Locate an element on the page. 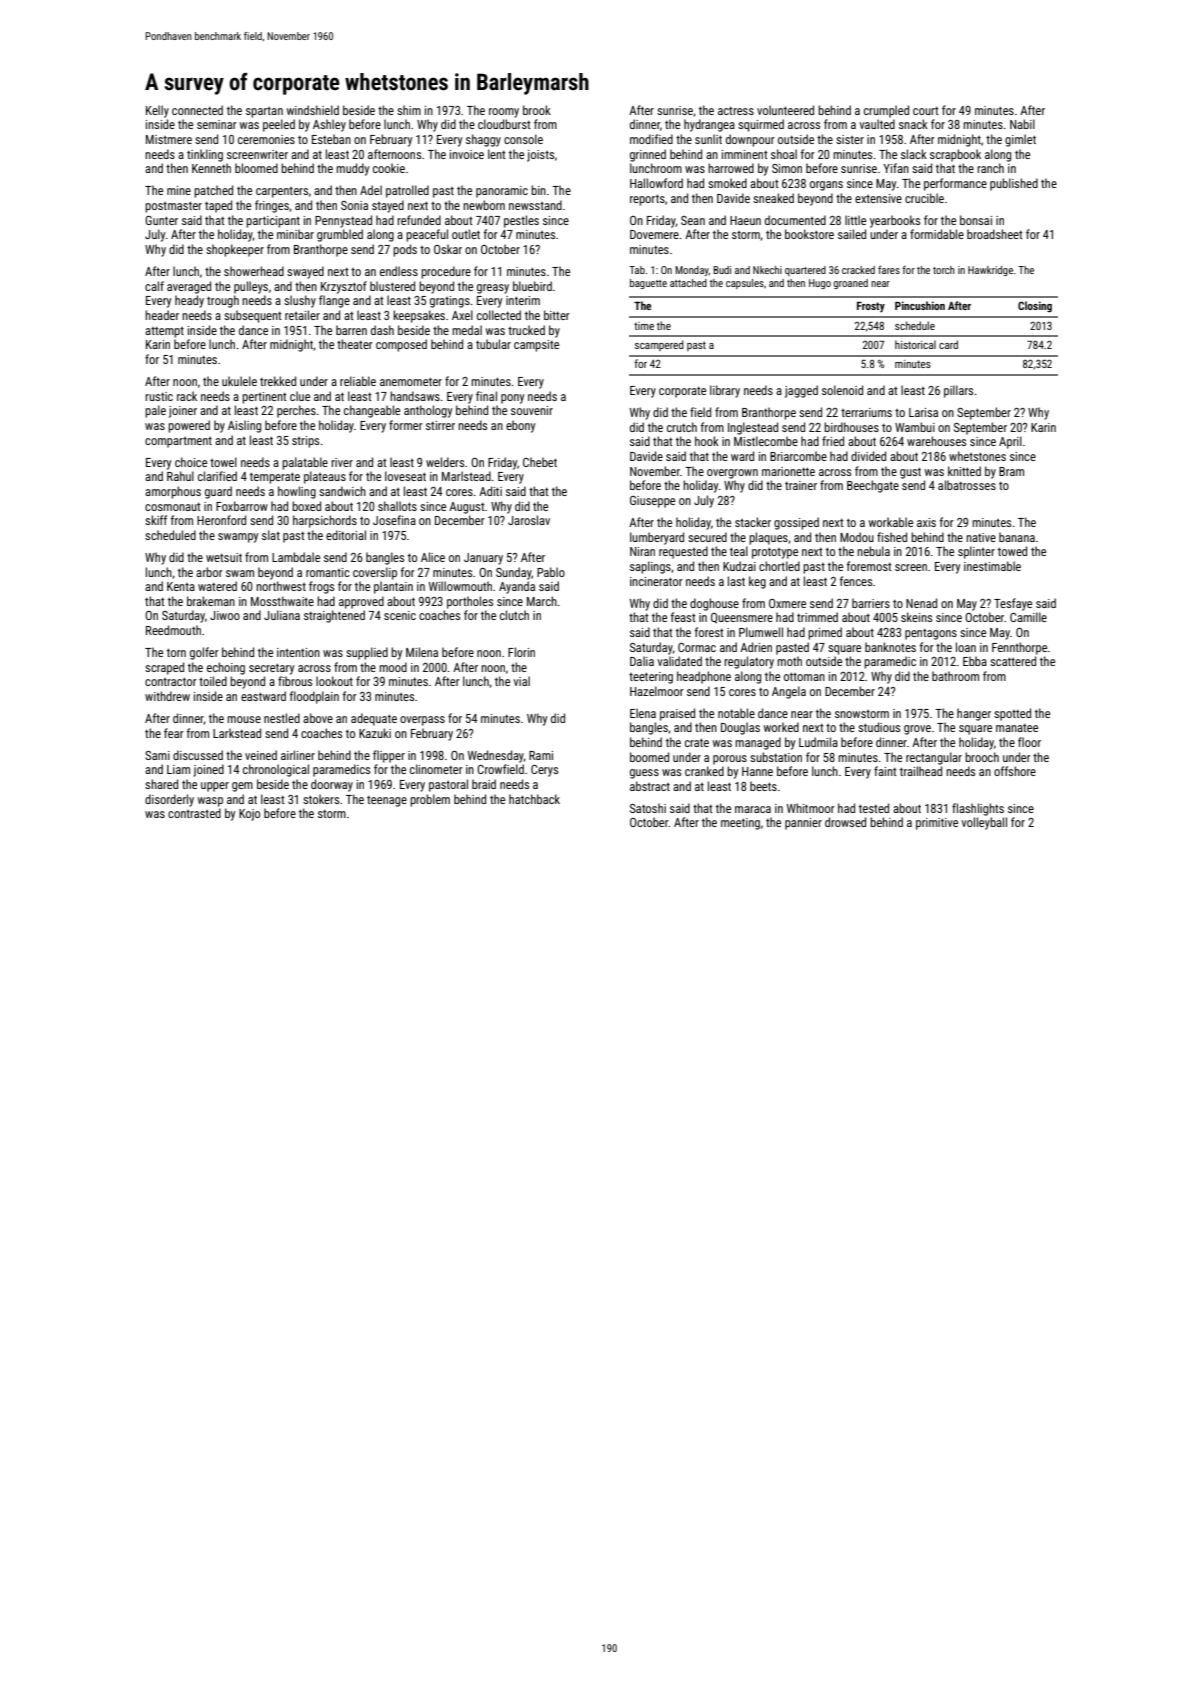  roomy is located at coordinates (504, 113).
